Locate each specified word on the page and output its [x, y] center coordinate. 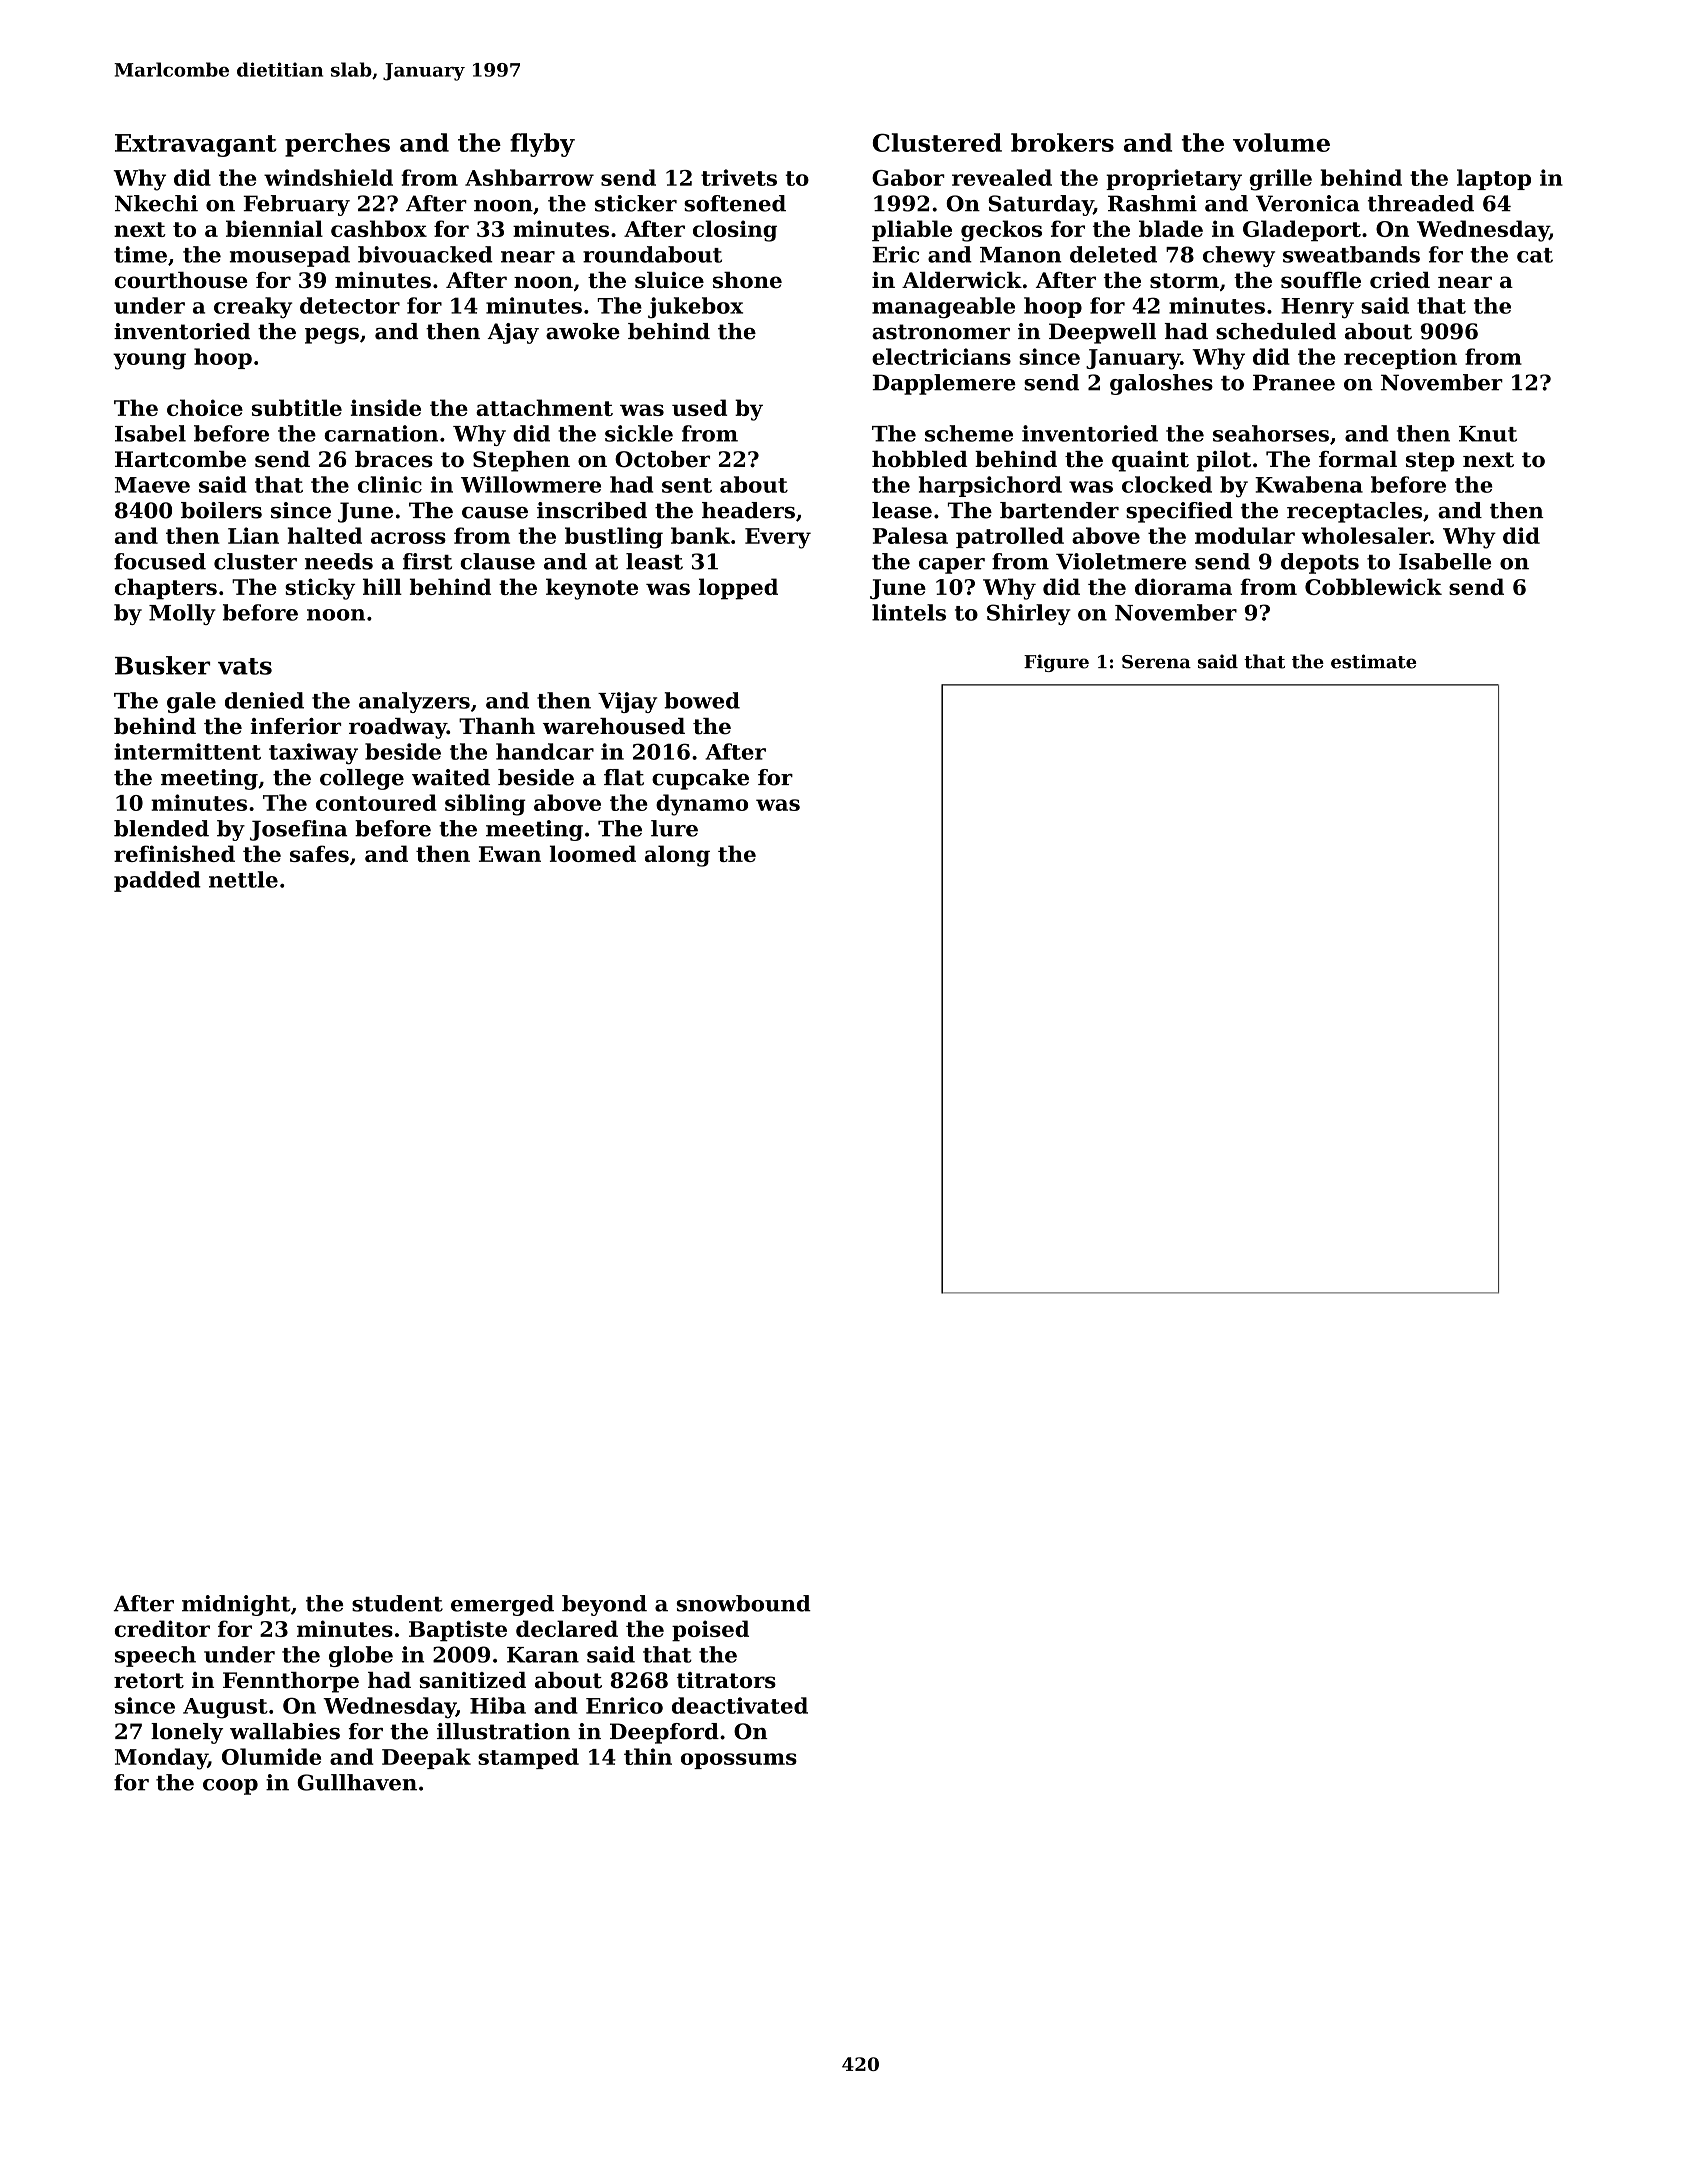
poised [710, 1631]
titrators [726, 1680]
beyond [604, 1605]
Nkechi [156, 203]
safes [319, 853]
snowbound [743, 1603]
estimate [1373, 661]
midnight [236, 1605]
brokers [1062, 142]
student [397, 1603]
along [677, 856]
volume [1281, 142]
